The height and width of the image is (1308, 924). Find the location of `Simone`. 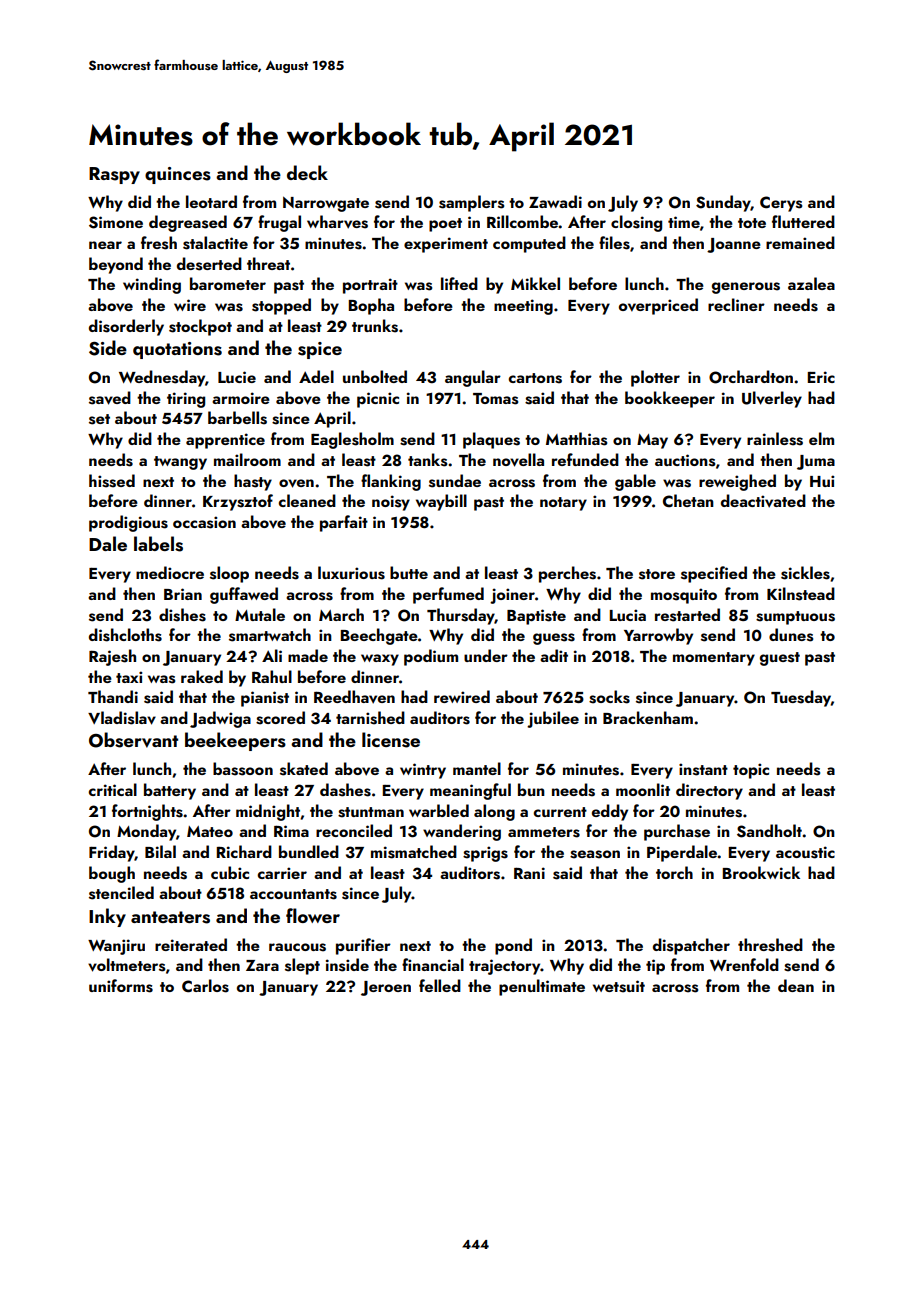

Simone is located at coordinates (116, 222).
